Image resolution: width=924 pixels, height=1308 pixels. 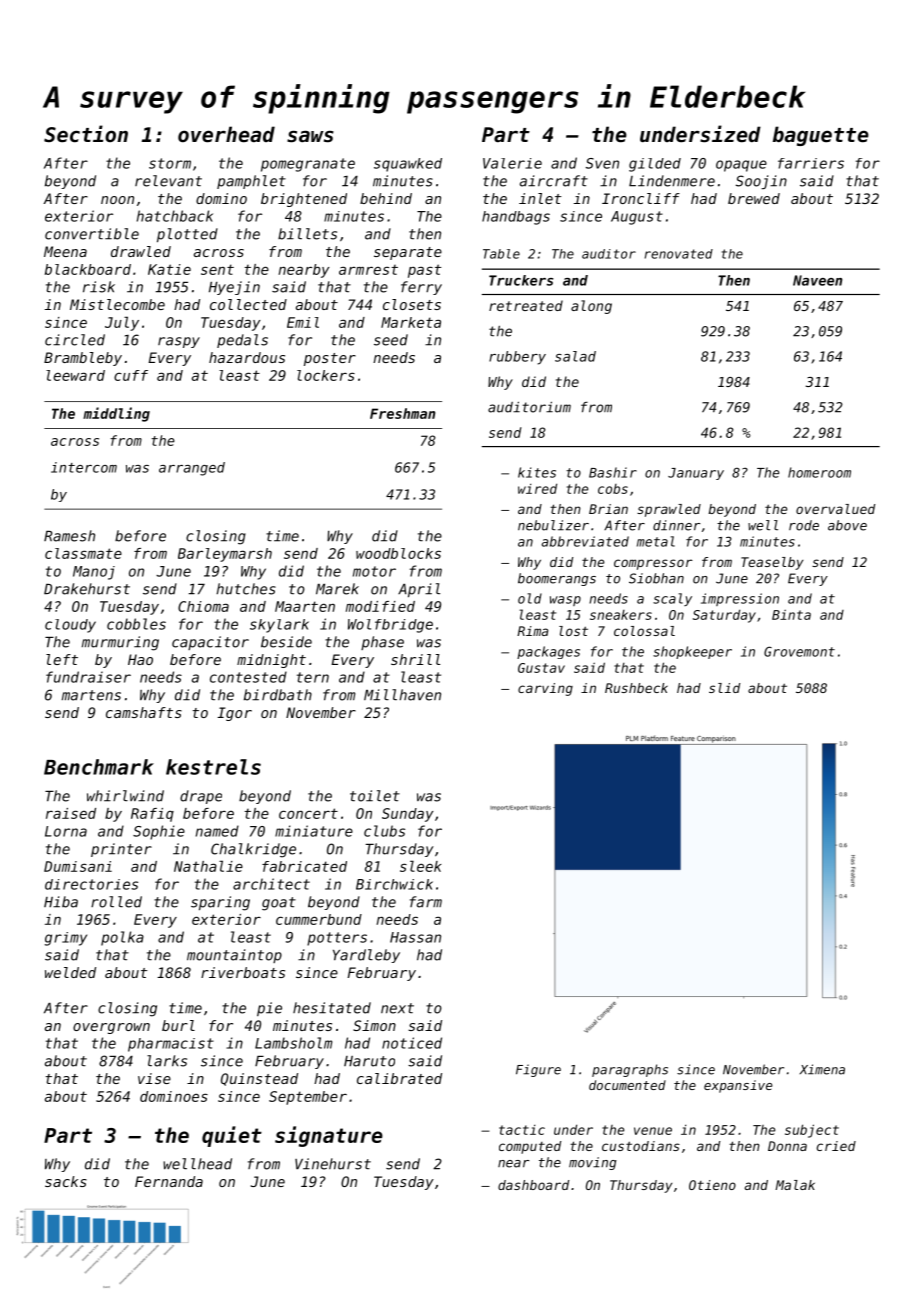 What do you see at coordinates (310, 137) in the page?
I see `saws` at bounding box center [310, 137].
